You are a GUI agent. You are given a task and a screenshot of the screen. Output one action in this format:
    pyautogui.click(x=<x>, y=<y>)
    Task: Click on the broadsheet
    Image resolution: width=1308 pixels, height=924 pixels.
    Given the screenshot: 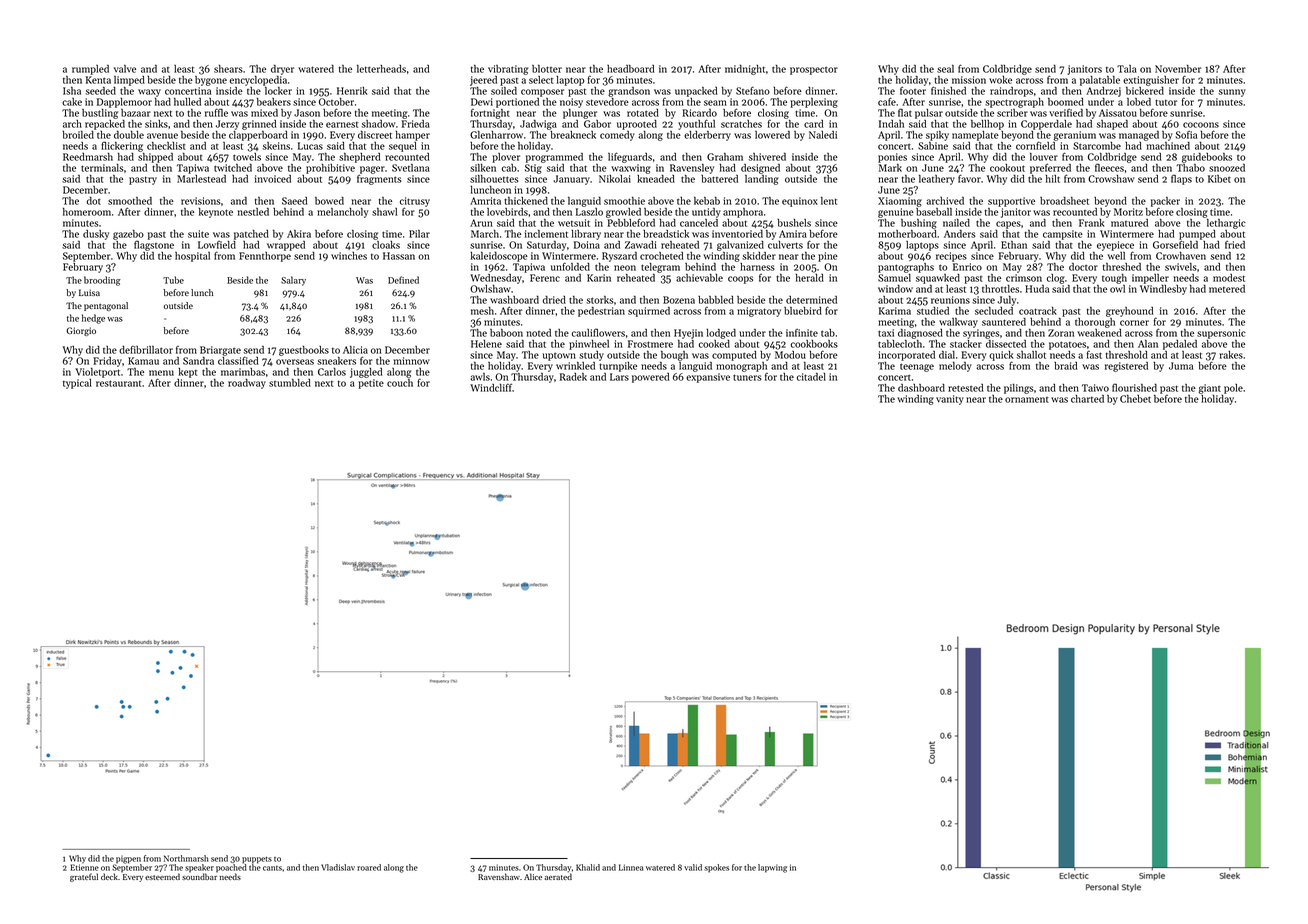 What is the action you would take?
    pyautogui.click(x=1064, y=201)
